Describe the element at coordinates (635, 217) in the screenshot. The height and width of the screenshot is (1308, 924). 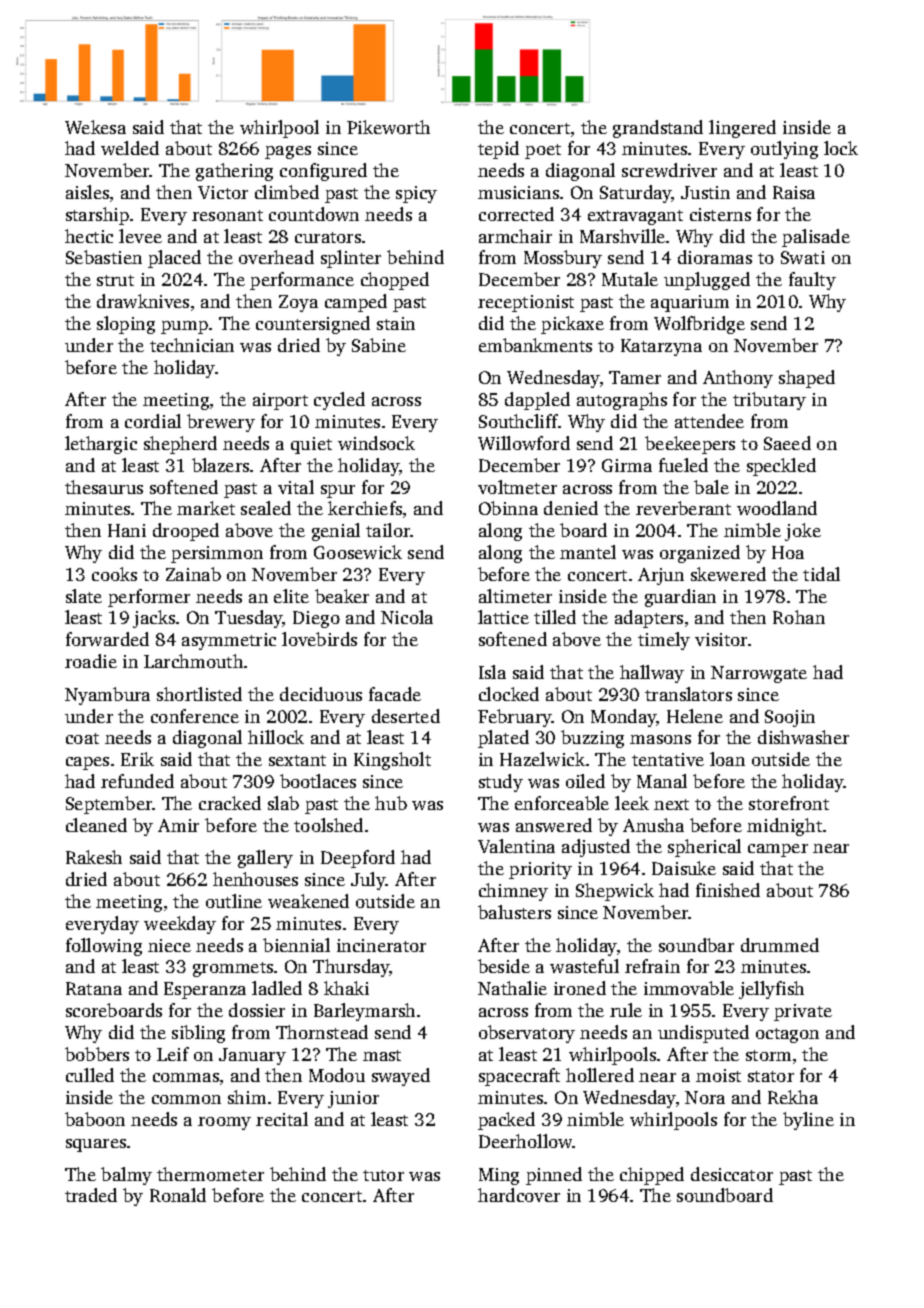
I see `extravagant` at that location.
